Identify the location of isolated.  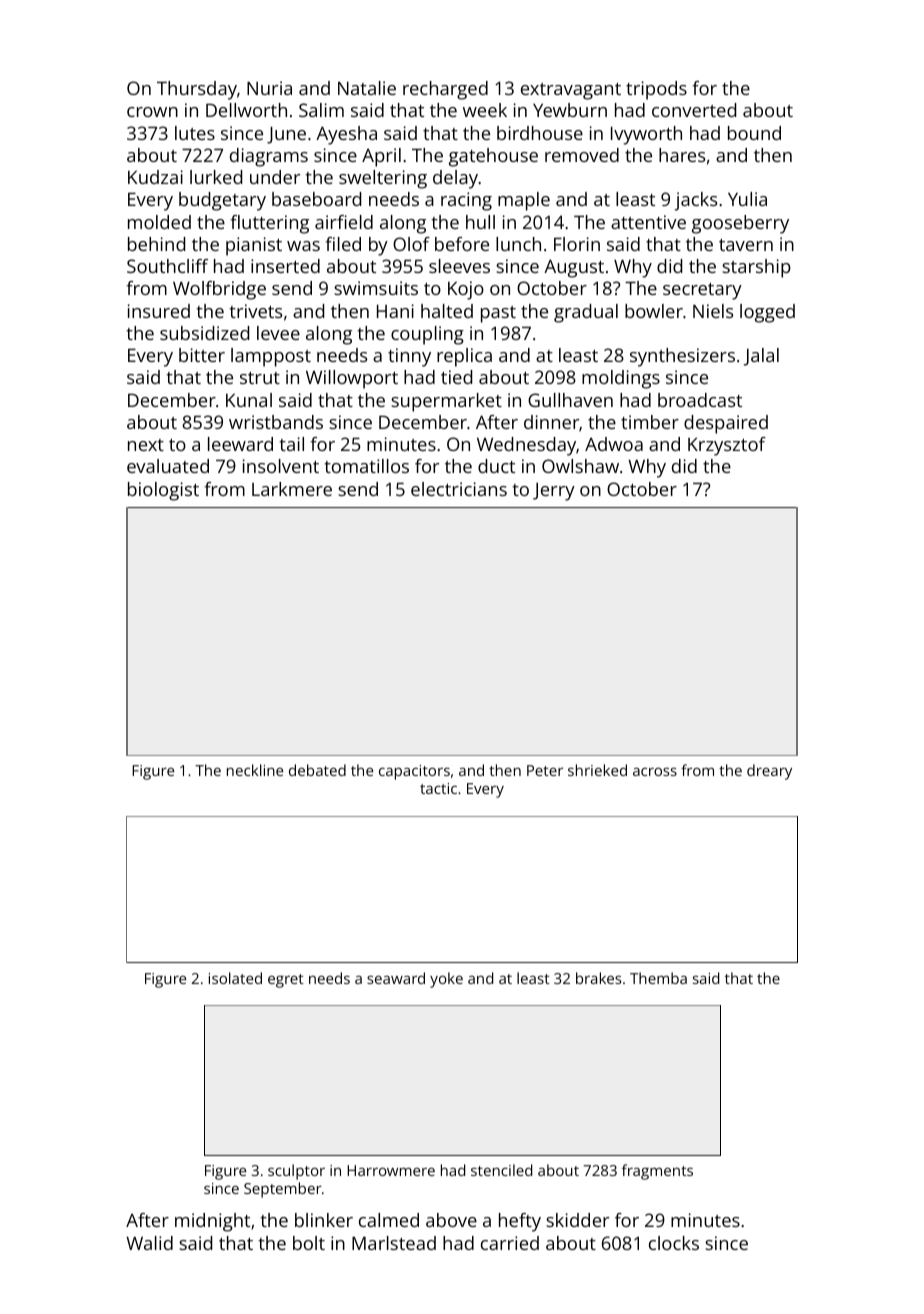
(235, 978).
